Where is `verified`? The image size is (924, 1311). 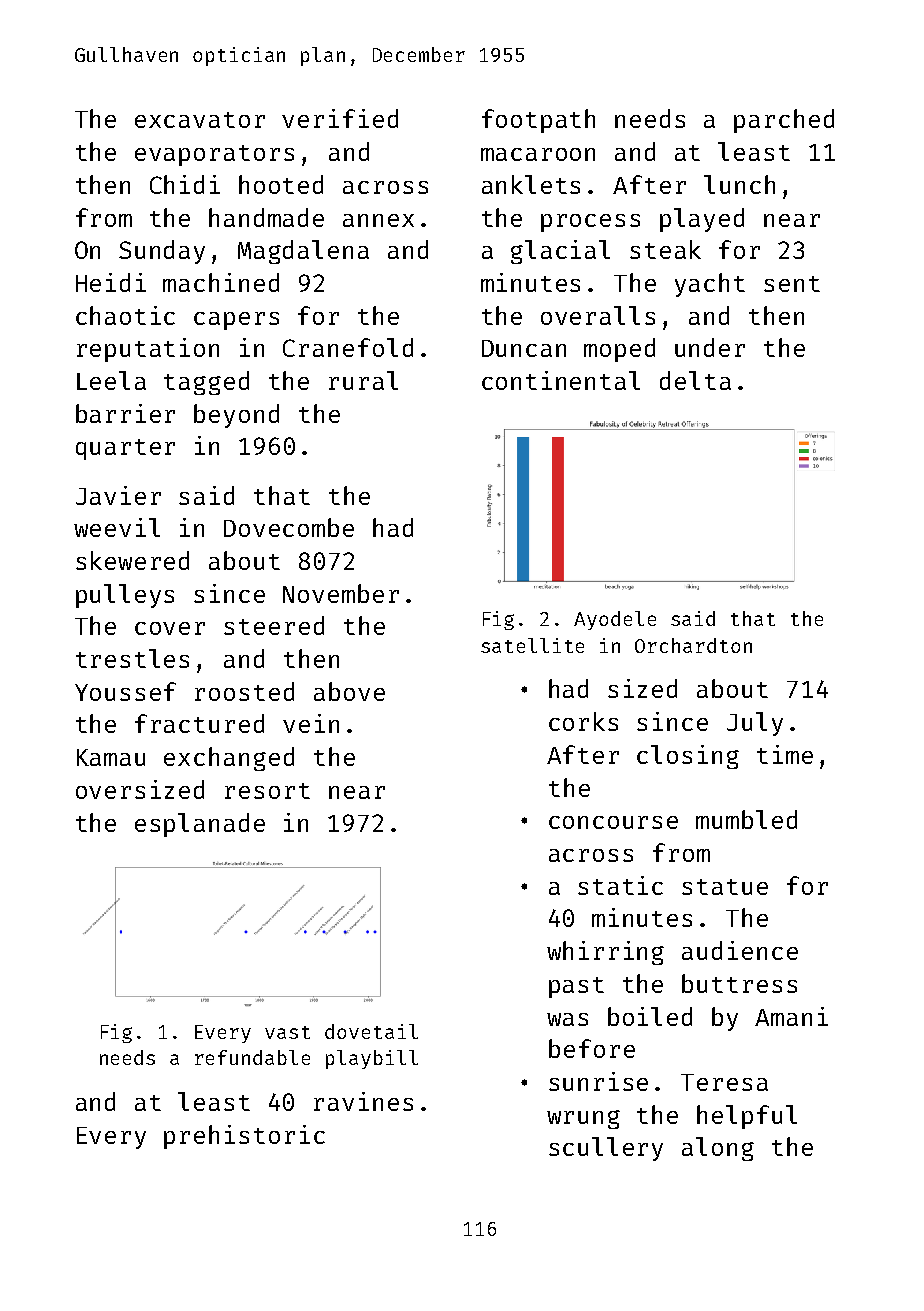
verified is located at coordinates (340, 118).
